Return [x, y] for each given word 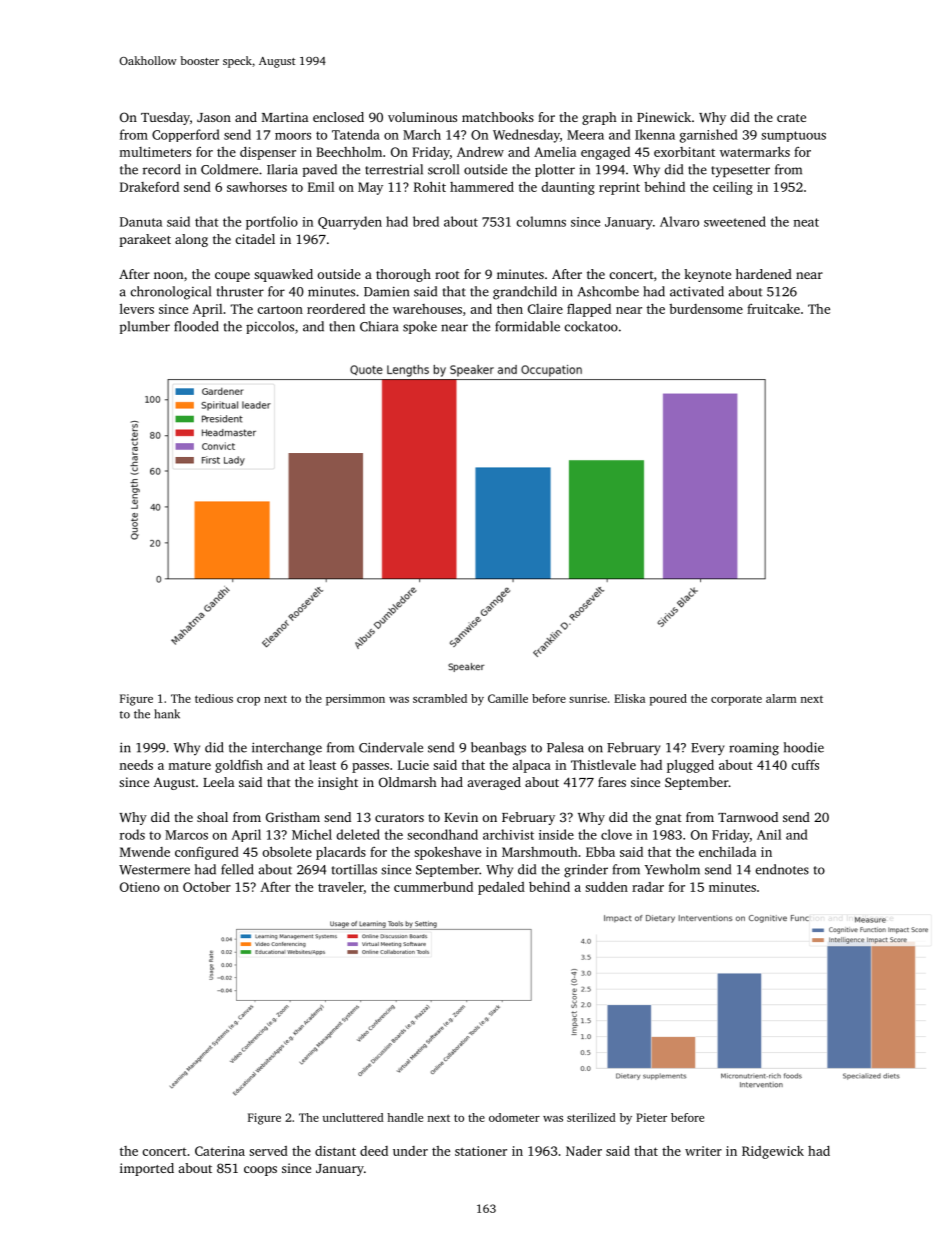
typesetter [740, 172]
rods [132, 834]
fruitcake [773, 308]
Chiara [379, 326]
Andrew [480, 152]
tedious [214, 698]
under [410, 1151]
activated [697, 291]
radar [648, 887]
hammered [482, 186]
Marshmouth [540, 852]
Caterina [220, 1151]
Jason [214, 117]
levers [137, 308]
